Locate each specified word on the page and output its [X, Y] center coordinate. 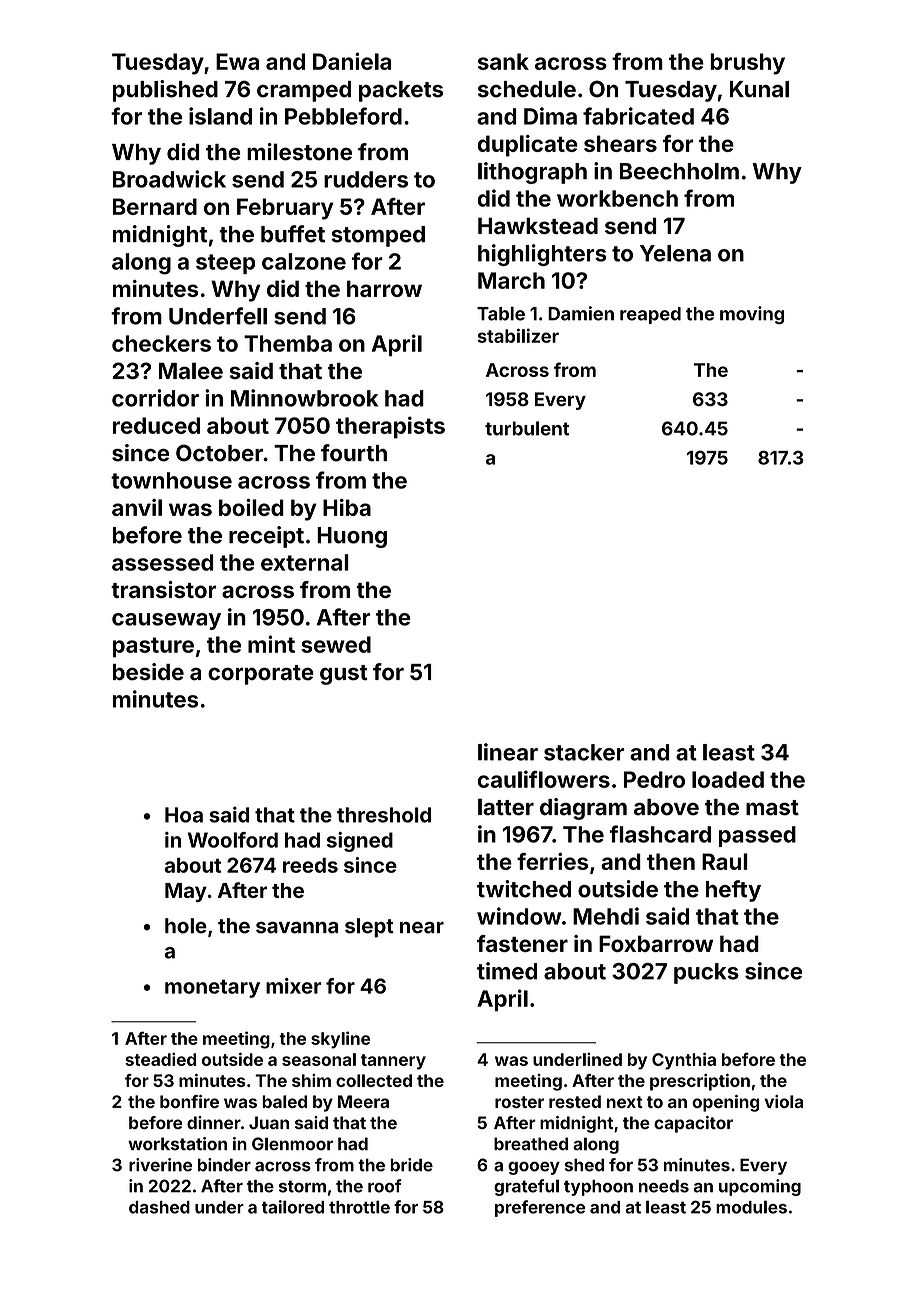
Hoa [184, 815]
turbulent [527, 428]
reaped [650, 315]
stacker [584, 752]
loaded [728, 779]
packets [401, 91]
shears [620, 143]
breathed [531, 1144]
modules [751, 1207]
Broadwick [169, 179]
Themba [288, 343]
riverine [160, 1165]
